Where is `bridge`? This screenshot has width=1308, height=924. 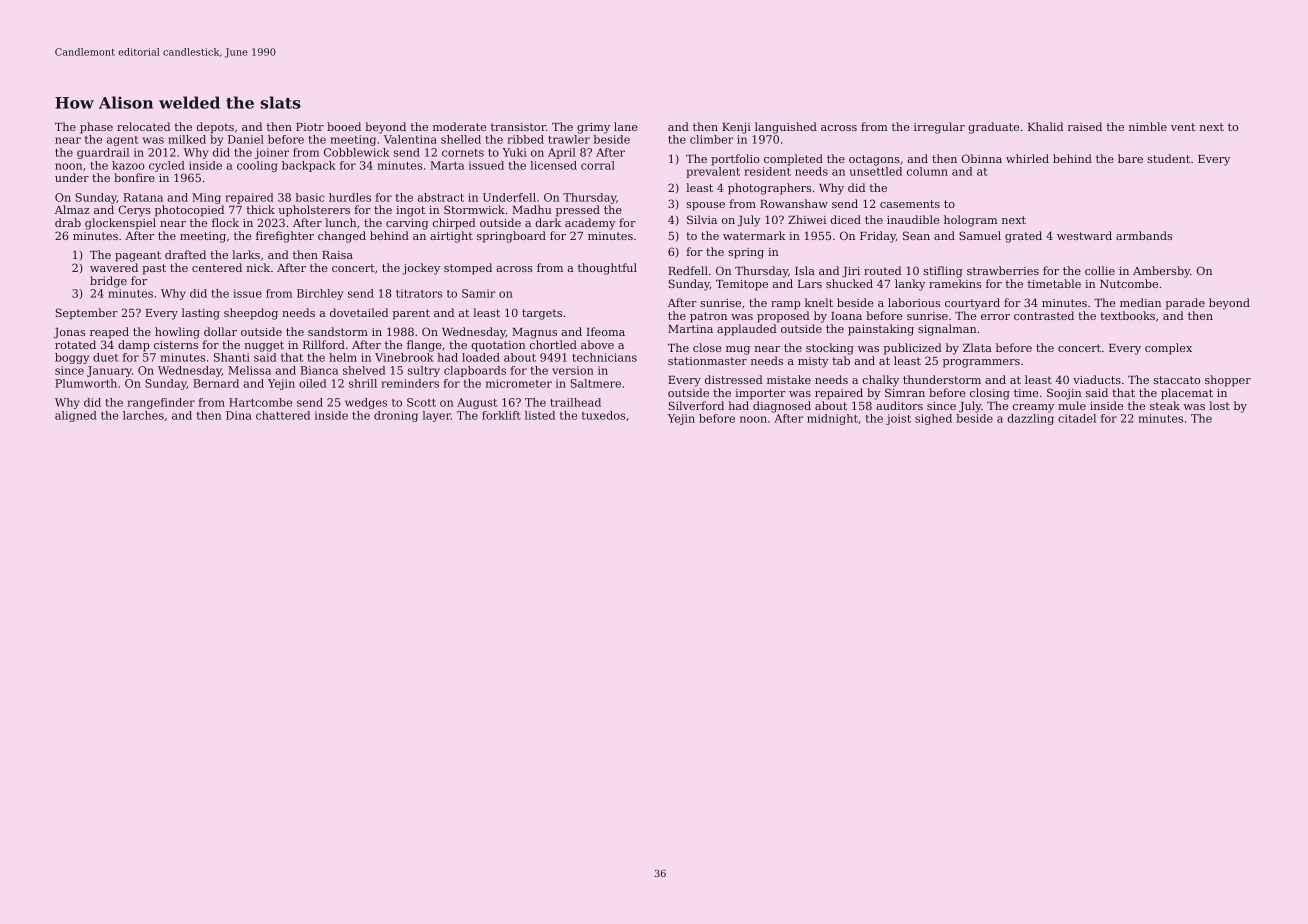
bridge is located at coordinates (108, 282).
